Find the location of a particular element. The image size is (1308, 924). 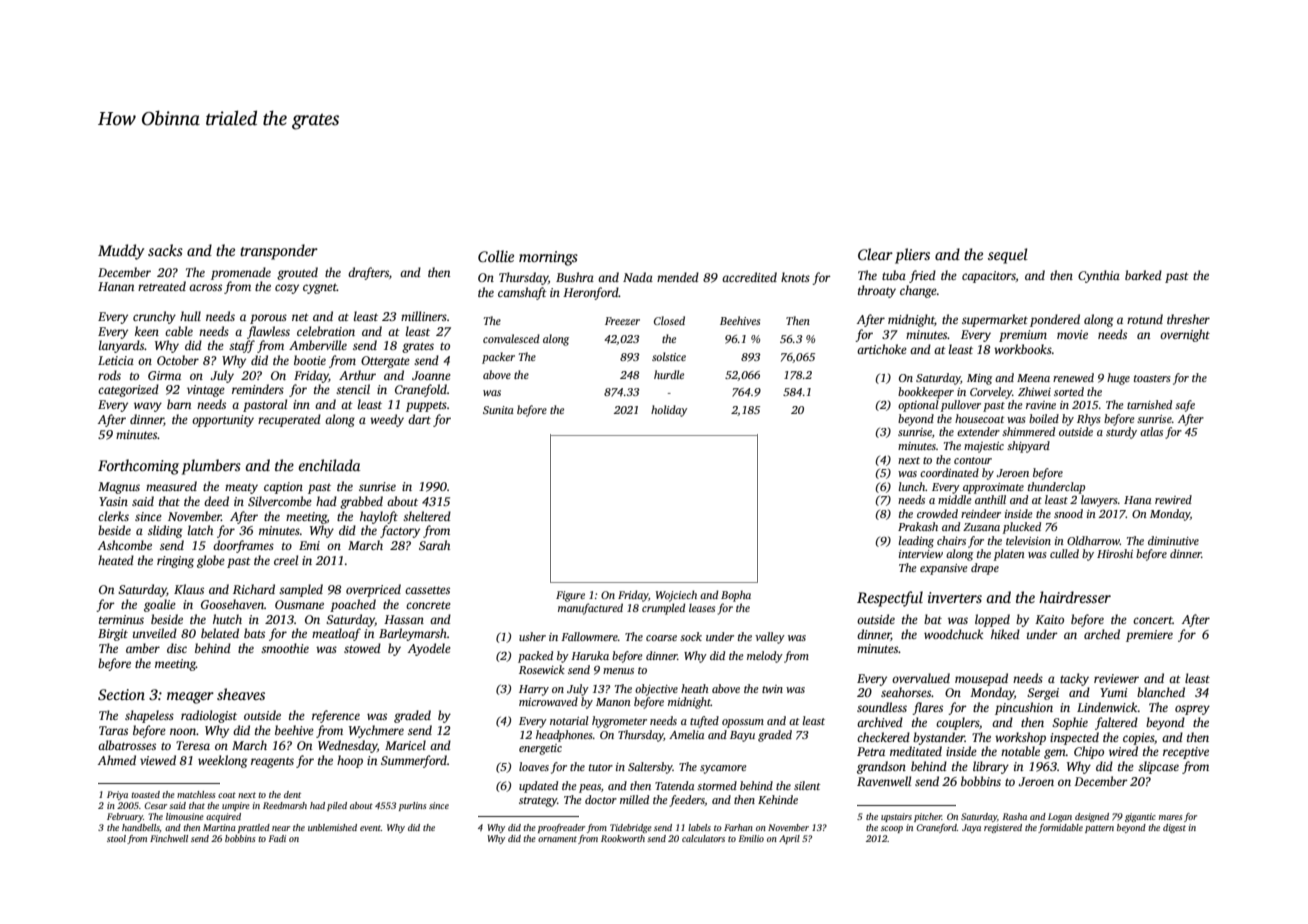

April is located at coordinates (789, 839).
